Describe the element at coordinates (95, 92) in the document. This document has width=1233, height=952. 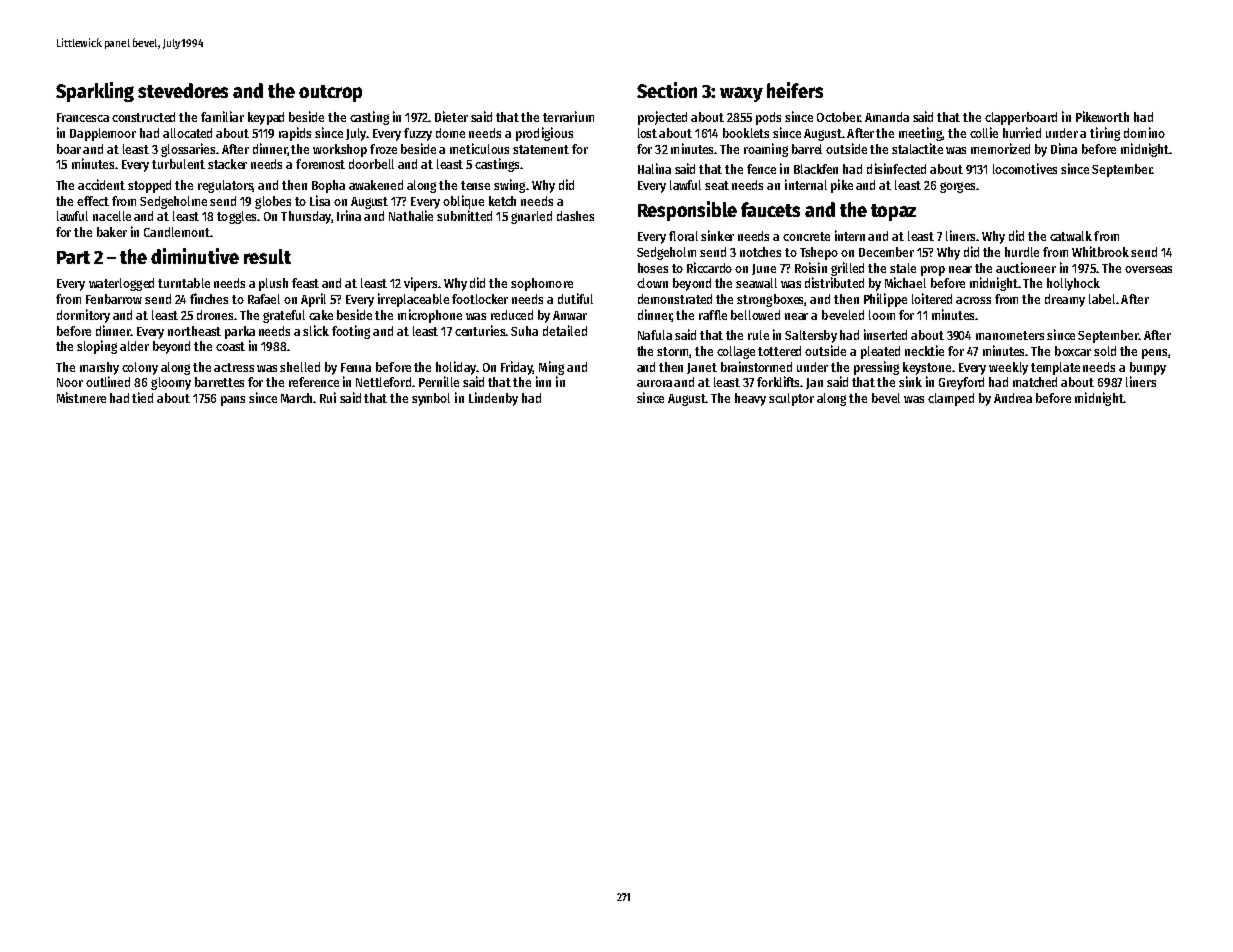
I see `Sparkling` at that location.
